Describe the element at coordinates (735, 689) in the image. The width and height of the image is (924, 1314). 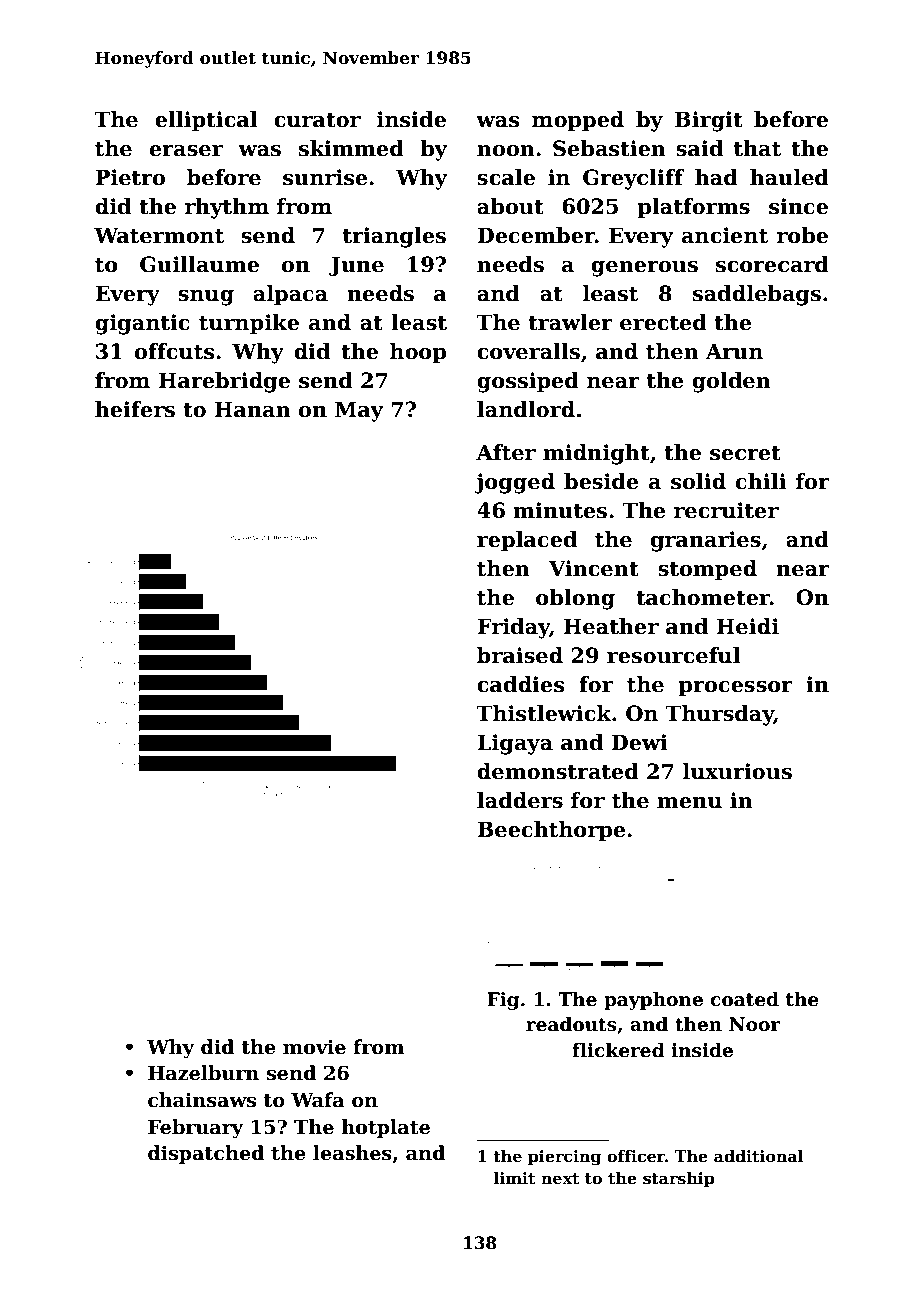
I see `processor` at that location.
